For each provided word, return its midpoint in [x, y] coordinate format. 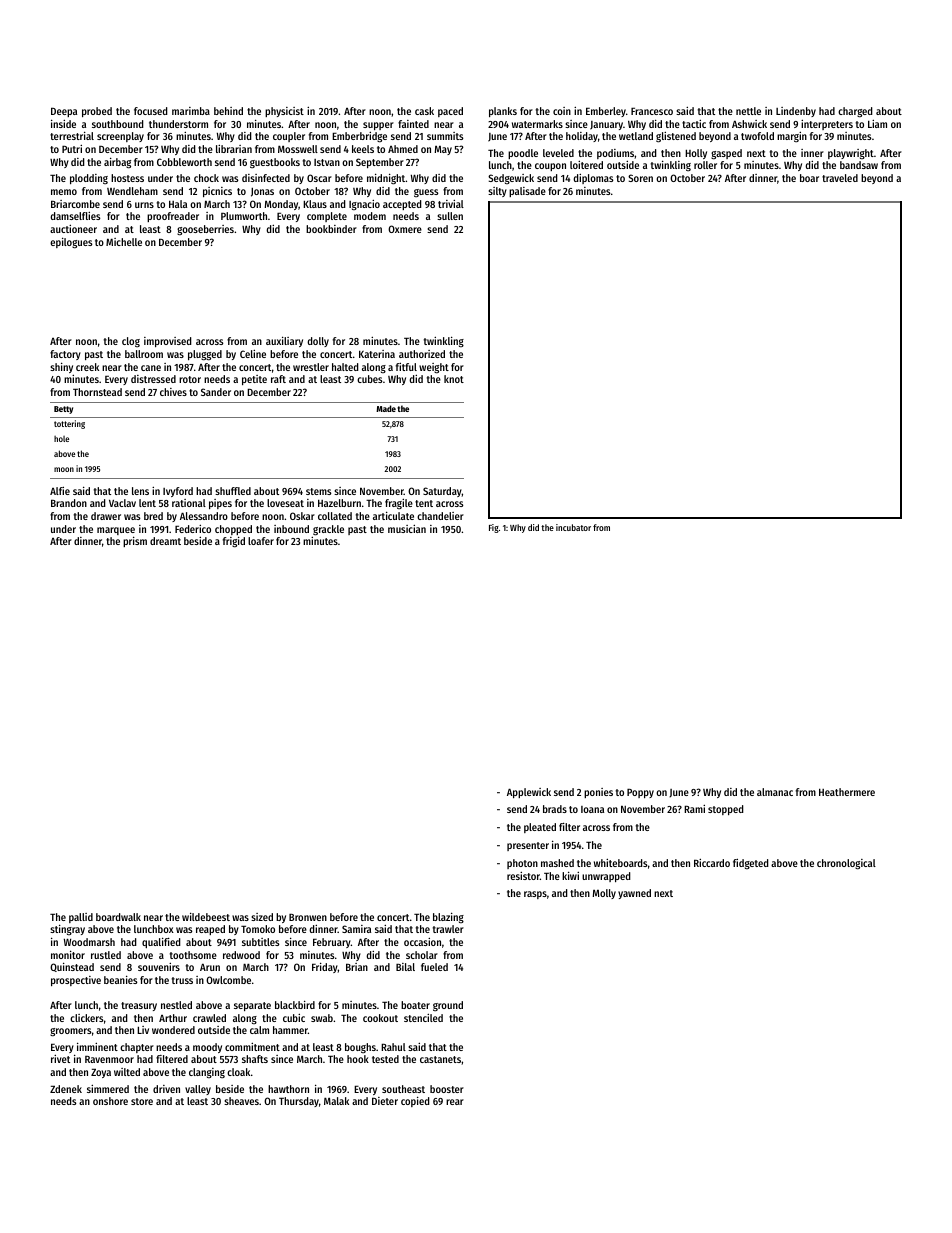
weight [434, 368]
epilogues [71, 243]
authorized [422, 354]
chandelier [440, 516]
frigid [234, 542]
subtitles [261, 942]
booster [447, 1089]
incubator [573, 527]
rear [455, 1102]
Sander [216, 392]
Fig [494, 528]
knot [454, 379]
